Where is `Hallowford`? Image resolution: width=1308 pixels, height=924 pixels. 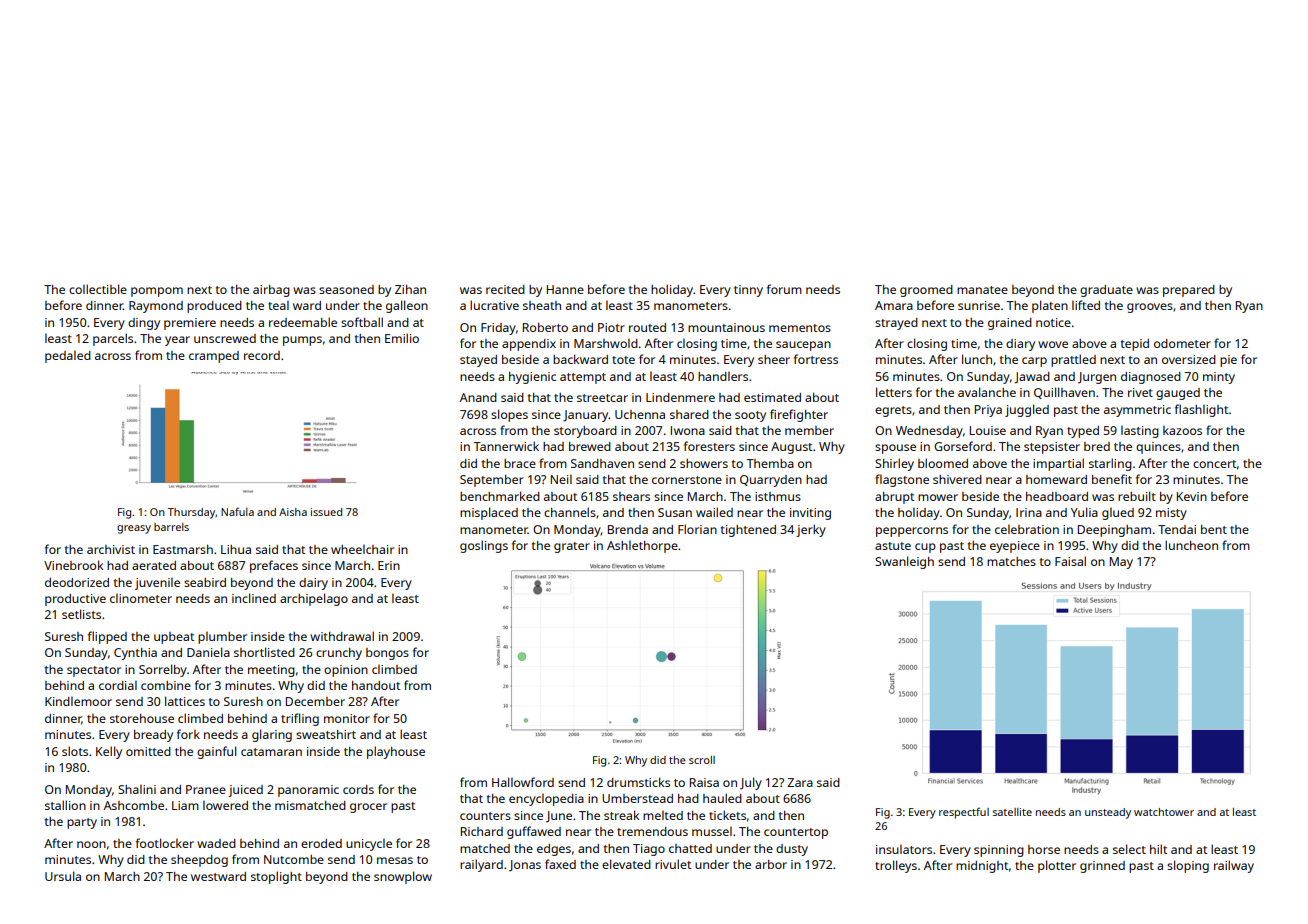 Hallowford is located at coordinates (523, 782).
